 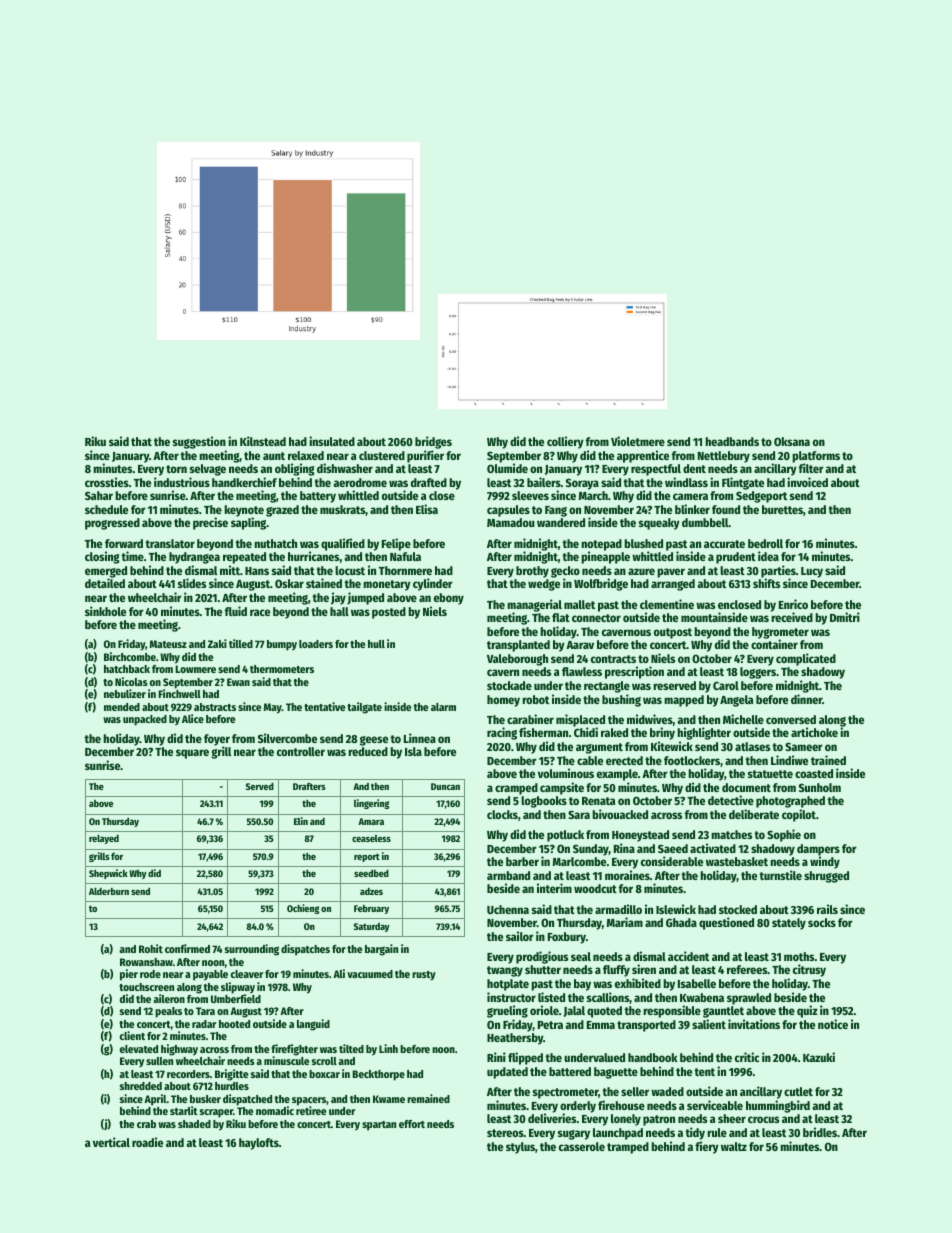 What do you see at coordinates (413, 751) in the page?
I see `Isla` at bounding box center [413, 751].
